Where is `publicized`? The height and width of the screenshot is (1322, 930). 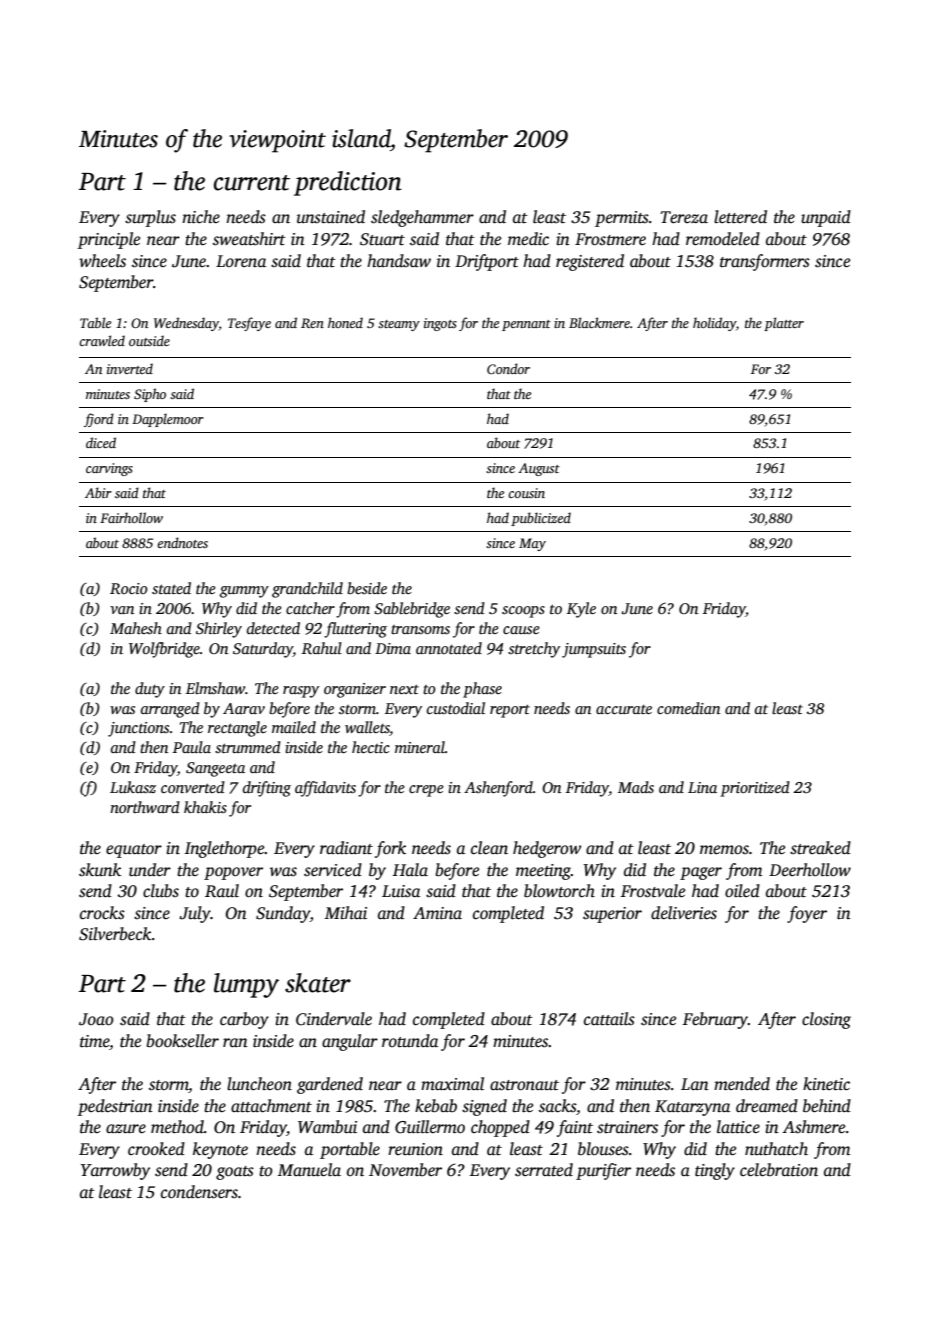
publicized is located at coordinates (541, 519).
